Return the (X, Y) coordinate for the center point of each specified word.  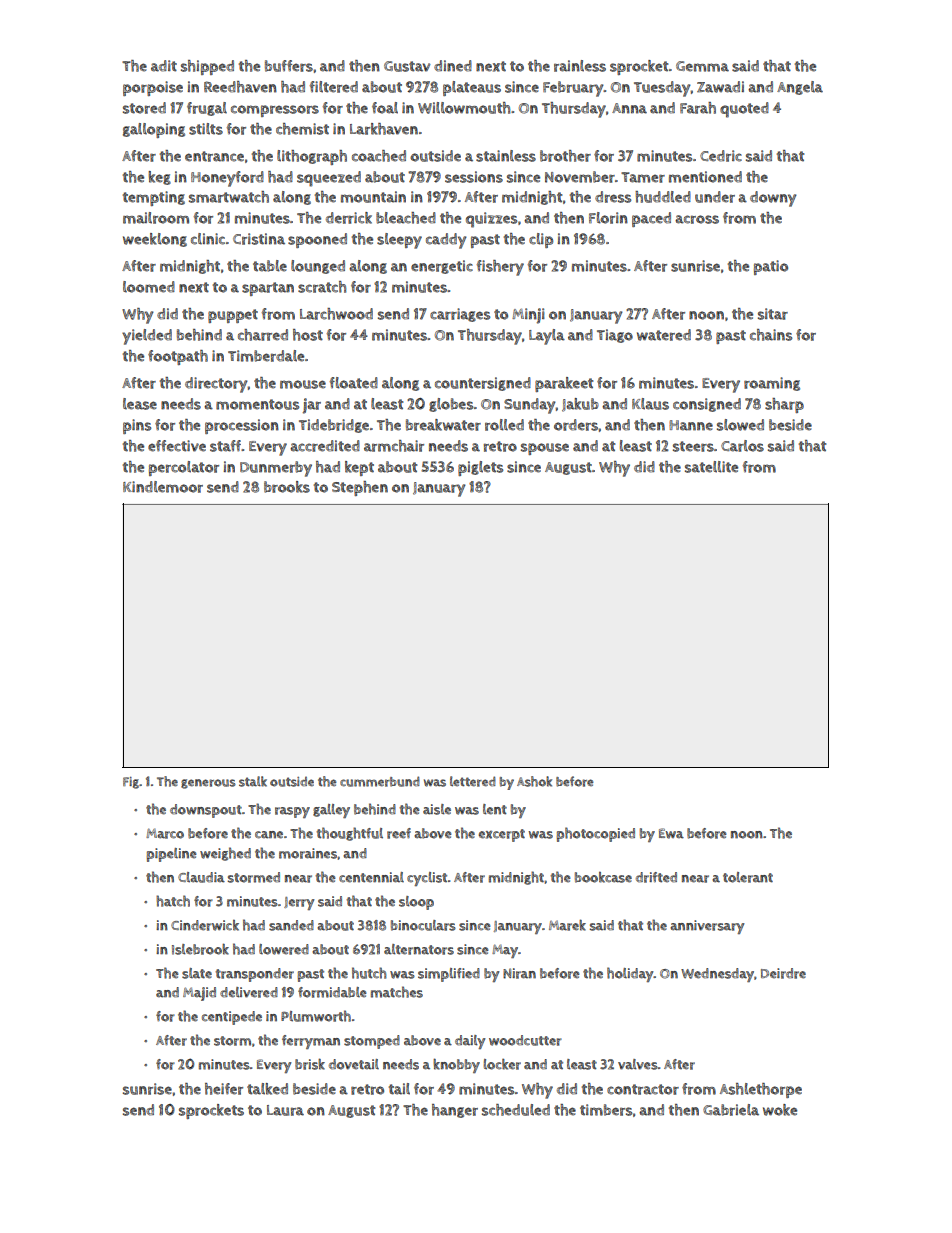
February (573, 89)
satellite (711, 467)
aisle (437, 809)
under (715, 197)
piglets (480, 468)
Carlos (742, 446)
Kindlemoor (163, 487)
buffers (289, 66)
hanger (455, 1111)
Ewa (671, 833)
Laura (285, 1110)
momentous (257, 404)
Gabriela (731, 1110)
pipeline (172, 855)
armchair (394, 446)
